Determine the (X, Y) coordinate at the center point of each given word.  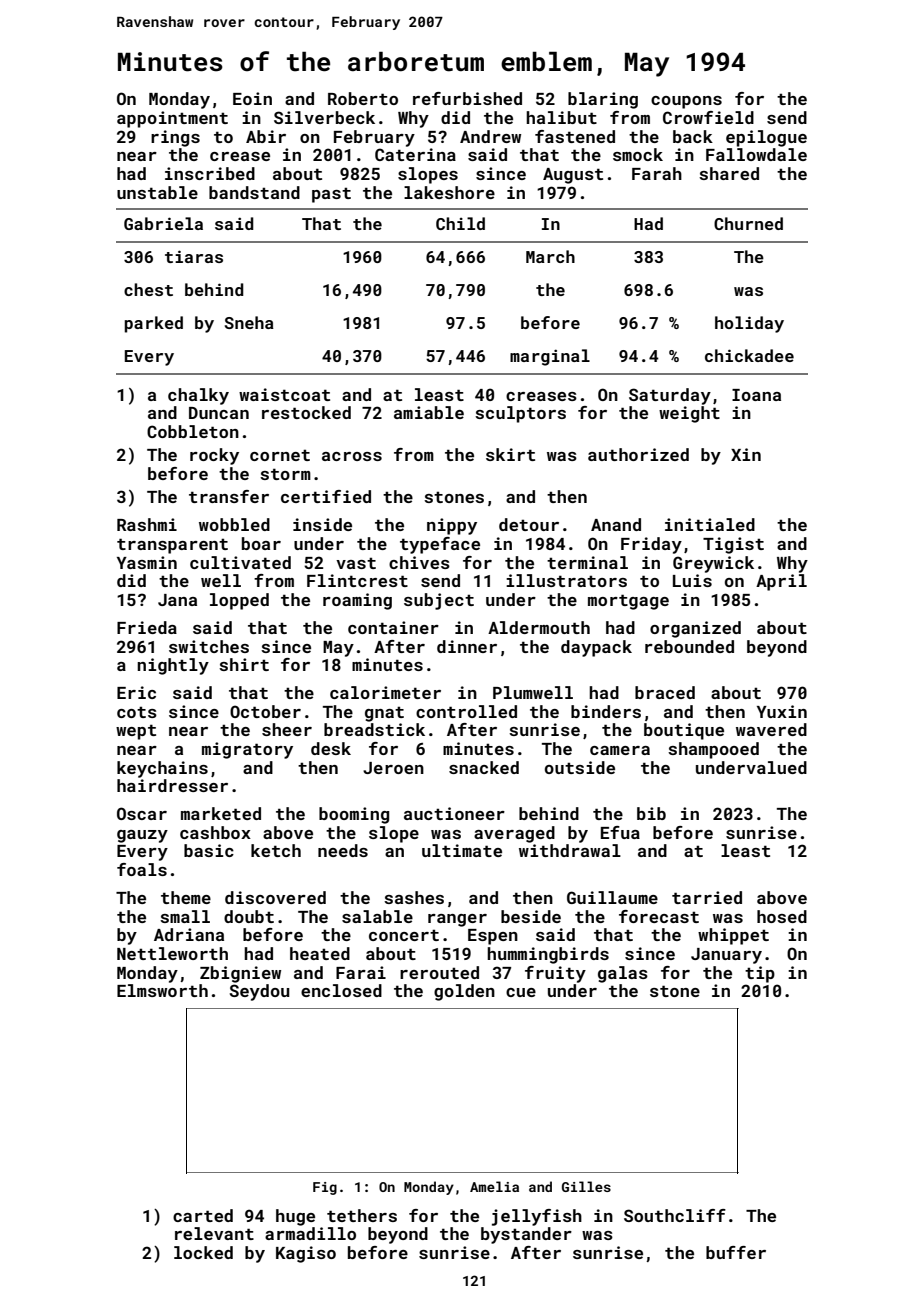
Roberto (363, 98)
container (393, 627)
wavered (771, 729)
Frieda (147, 627)
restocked (306, 412)
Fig (325, 1188)
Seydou (260, 992)
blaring (603, 100)
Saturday (670, 396)
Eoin (252, 98)
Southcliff (675, 1215)
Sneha (249, 322)
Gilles (586, 1186)
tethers (362, 1215)
